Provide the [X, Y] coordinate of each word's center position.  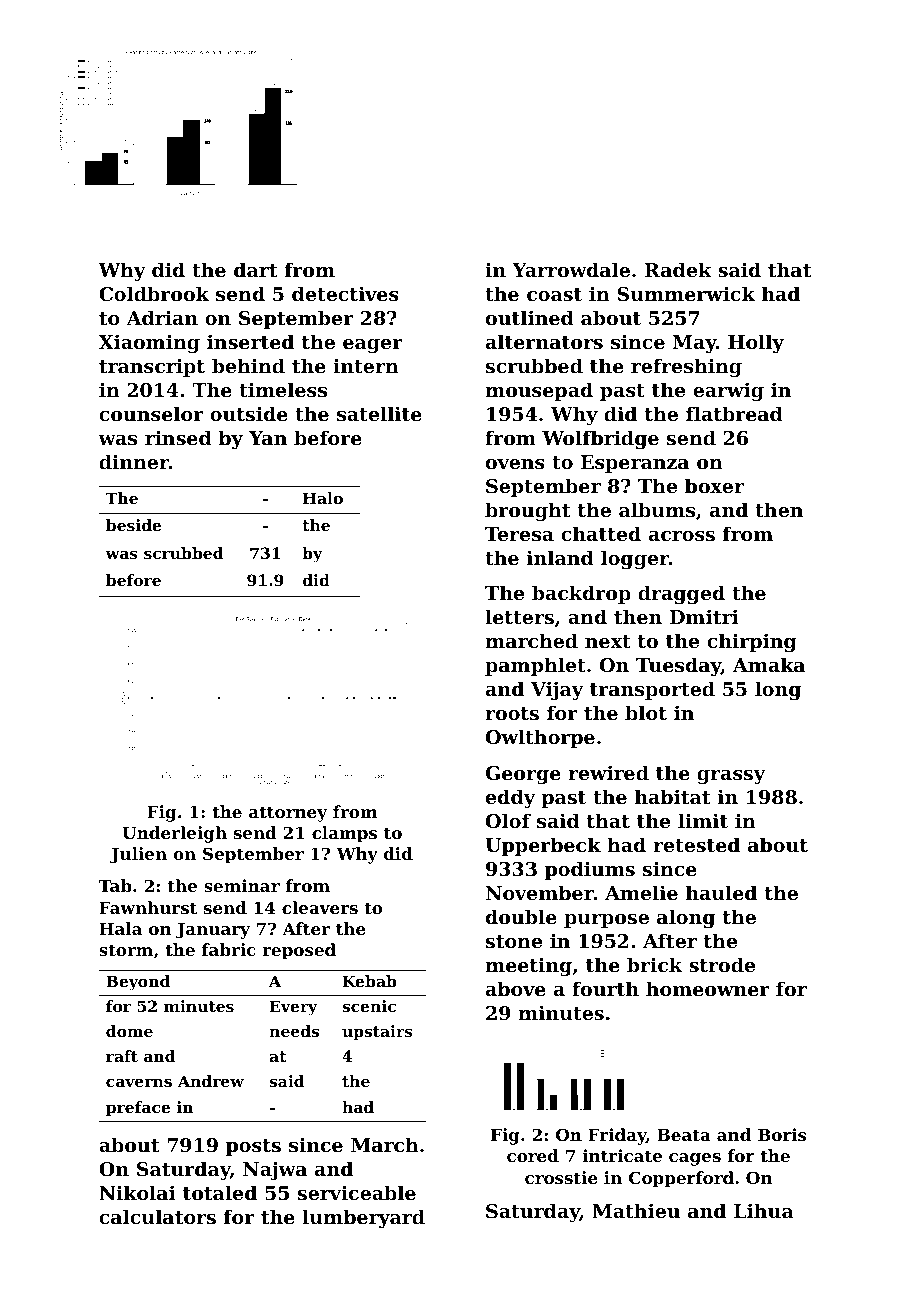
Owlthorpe [540, 738]
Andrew [211, 1081]
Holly [756, 343]
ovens [515, 464]
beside [133, 525]
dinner [134, 461]
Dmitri [704, 616]
